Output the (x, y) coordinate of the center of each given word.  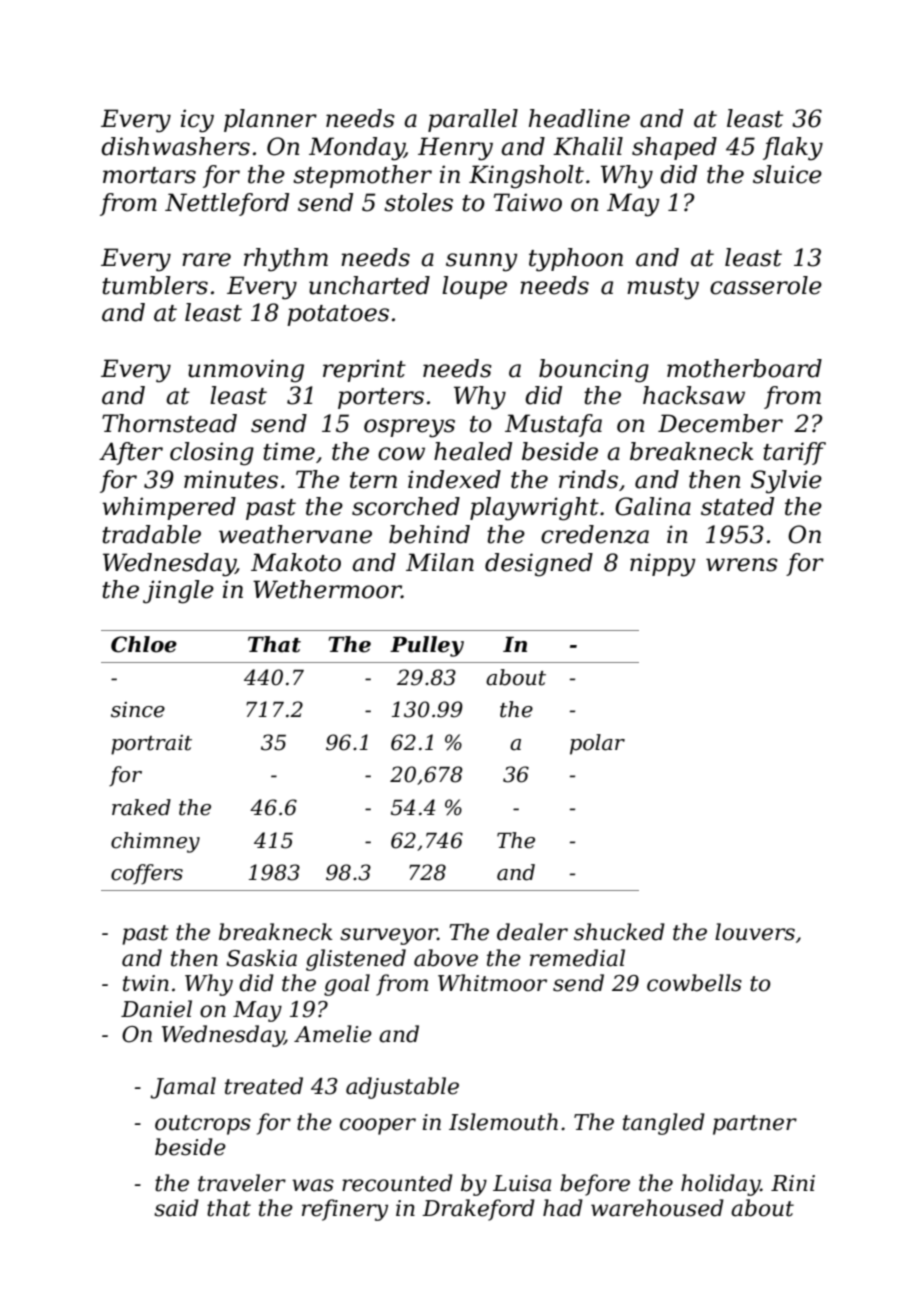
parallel (473, 120)
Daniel (156, 1009)
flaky (793, 149)
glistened (356, 960)
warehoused (657, 1208)
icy (197, 121)
